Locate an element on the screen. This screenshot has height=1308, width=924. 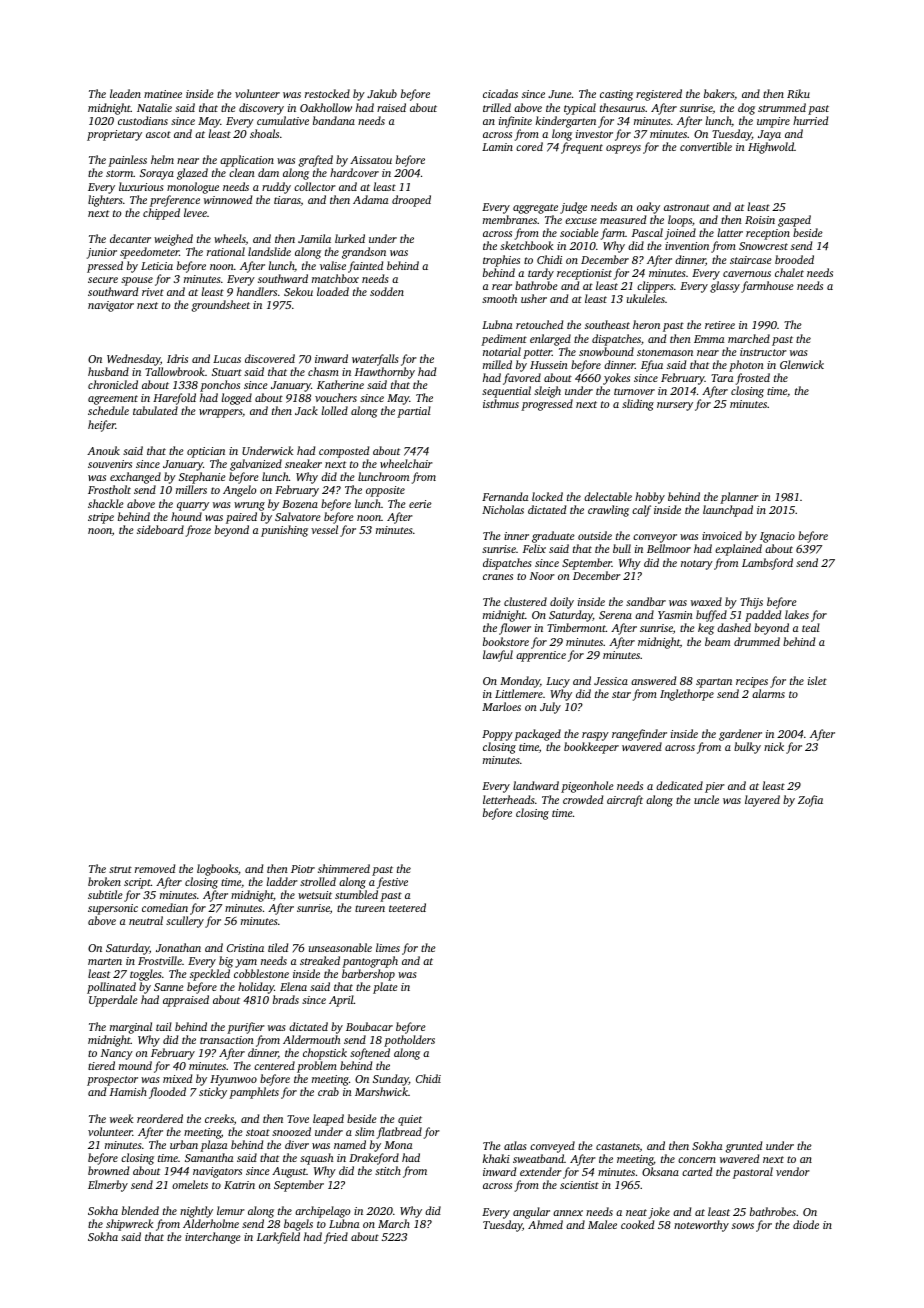
plate is located at coordinates (385, 988).
